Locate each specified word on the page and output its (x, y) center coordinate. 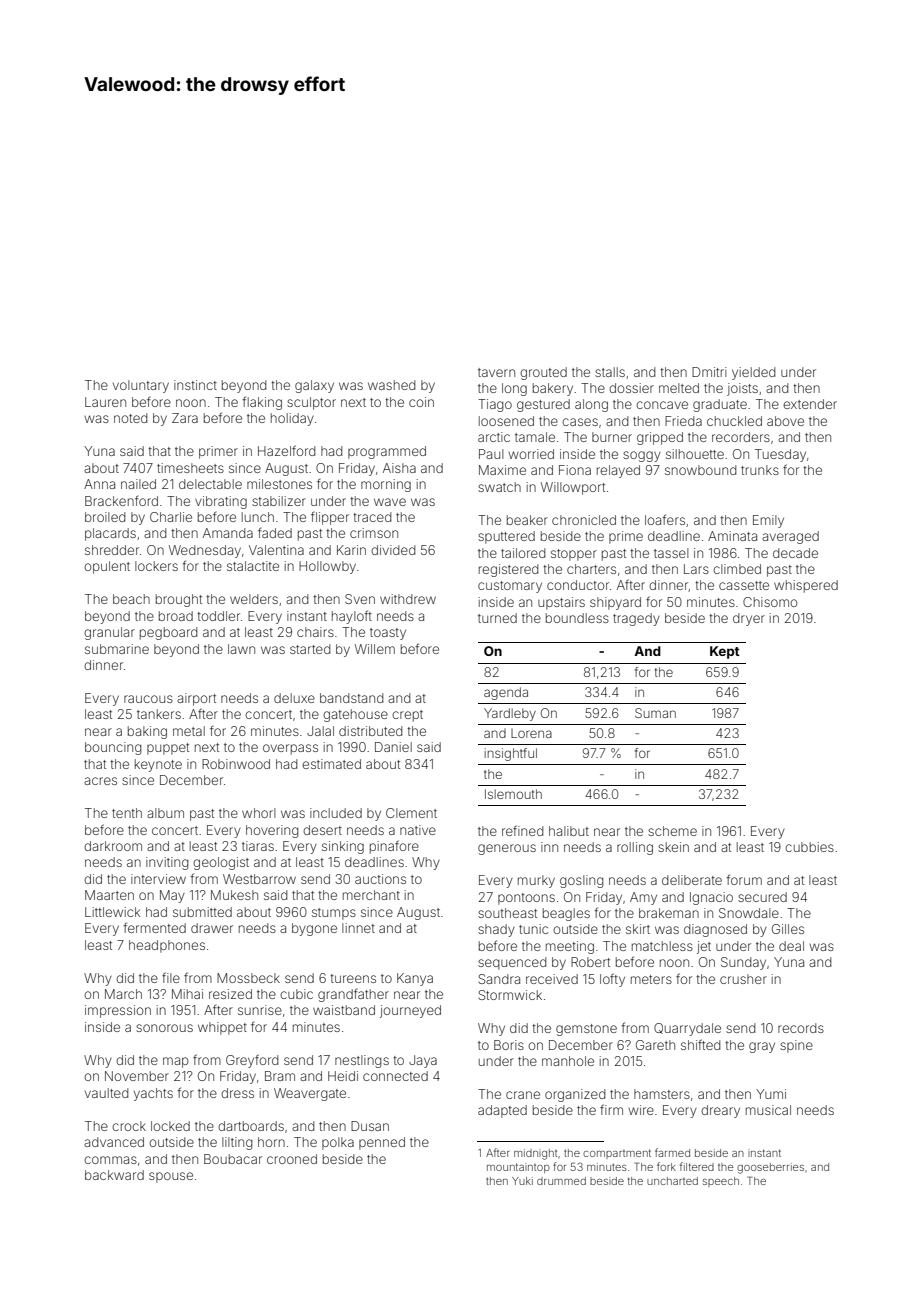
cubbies (809, 847)
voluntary (141, 386)
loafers (665, 519)
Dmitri (709, 372)
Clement (411, 813)
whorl (259, 813)
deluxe (294, 698)
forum (744, 879)
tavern (496, 372)
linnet (358, 928)
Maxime (502, 470)
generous (507, 849)
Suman (655, 713)
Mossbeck (248, 978)
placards (110, 534)
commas (110, 1160)
